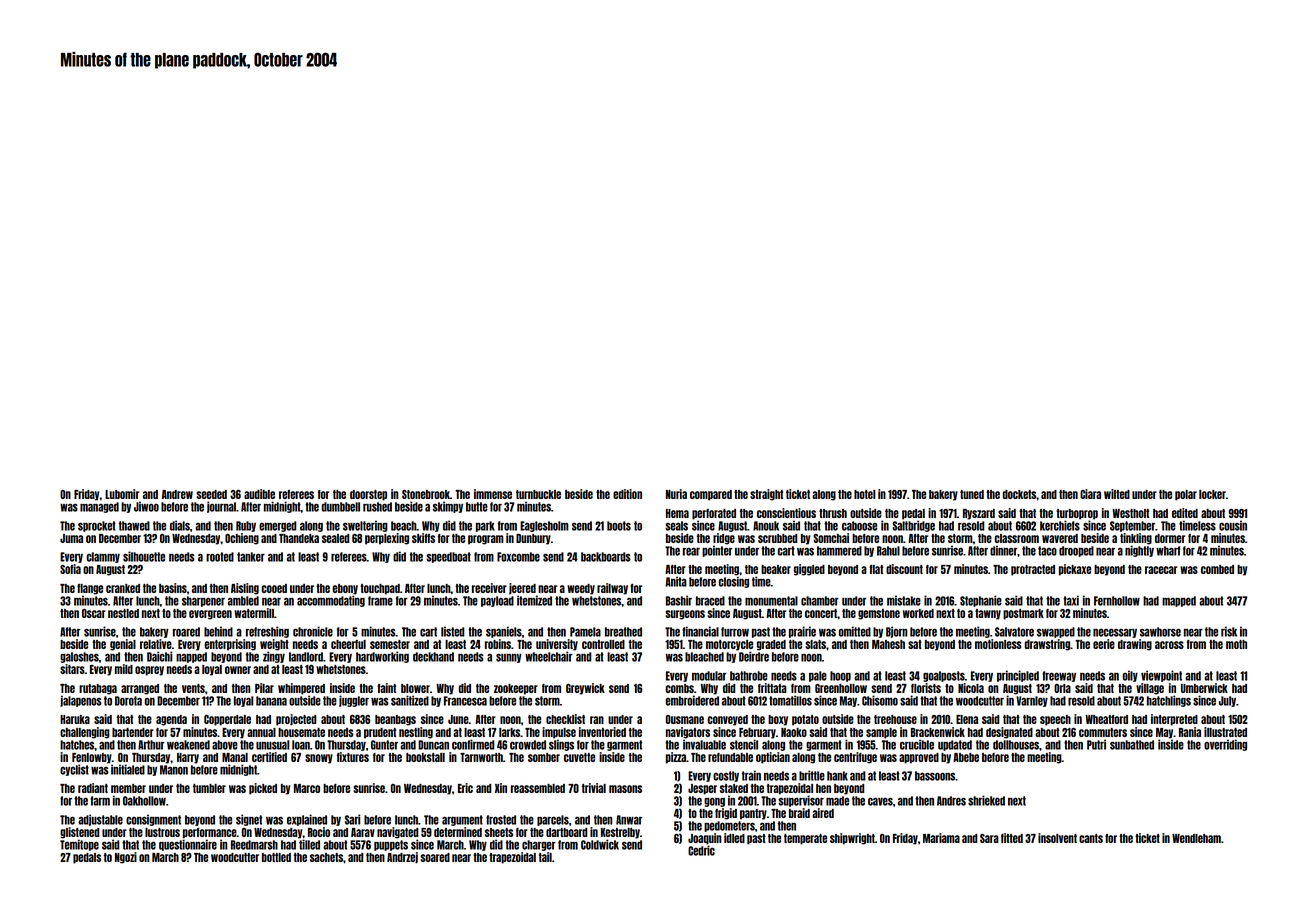 This screenshot has width=1308, height=924. What do you see at coordinates (276, 857) in the screenshot?
I see `bottled` at bounding box center [276, 857].
